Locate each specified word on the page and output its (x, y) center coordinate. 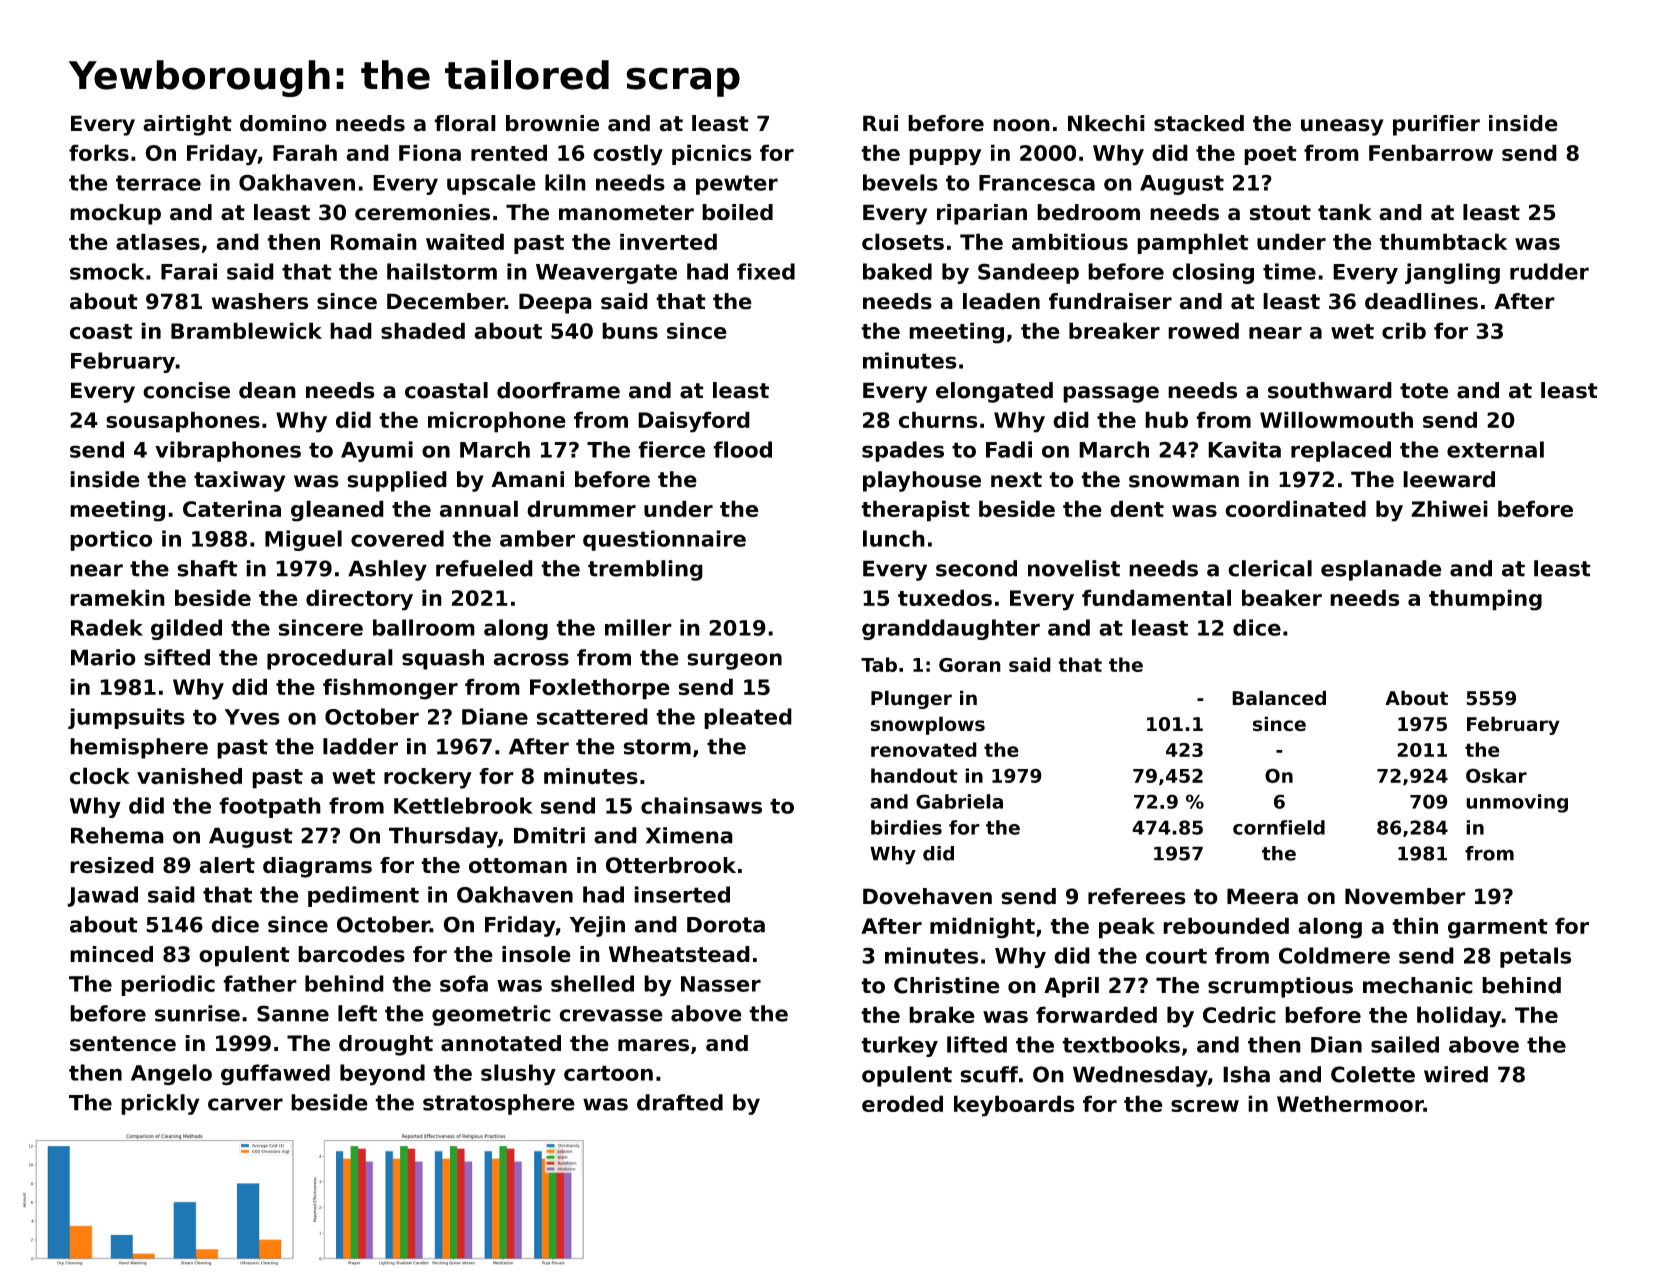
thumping (1485, 600)
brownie (552, 123)
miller (638, 627)
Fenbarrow (1431, 152)
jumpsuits (126, 718)
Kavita (1244, 449)
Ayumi (377, 451)
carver (245, 1104)
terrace (158, 183)
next (1016, 480)
